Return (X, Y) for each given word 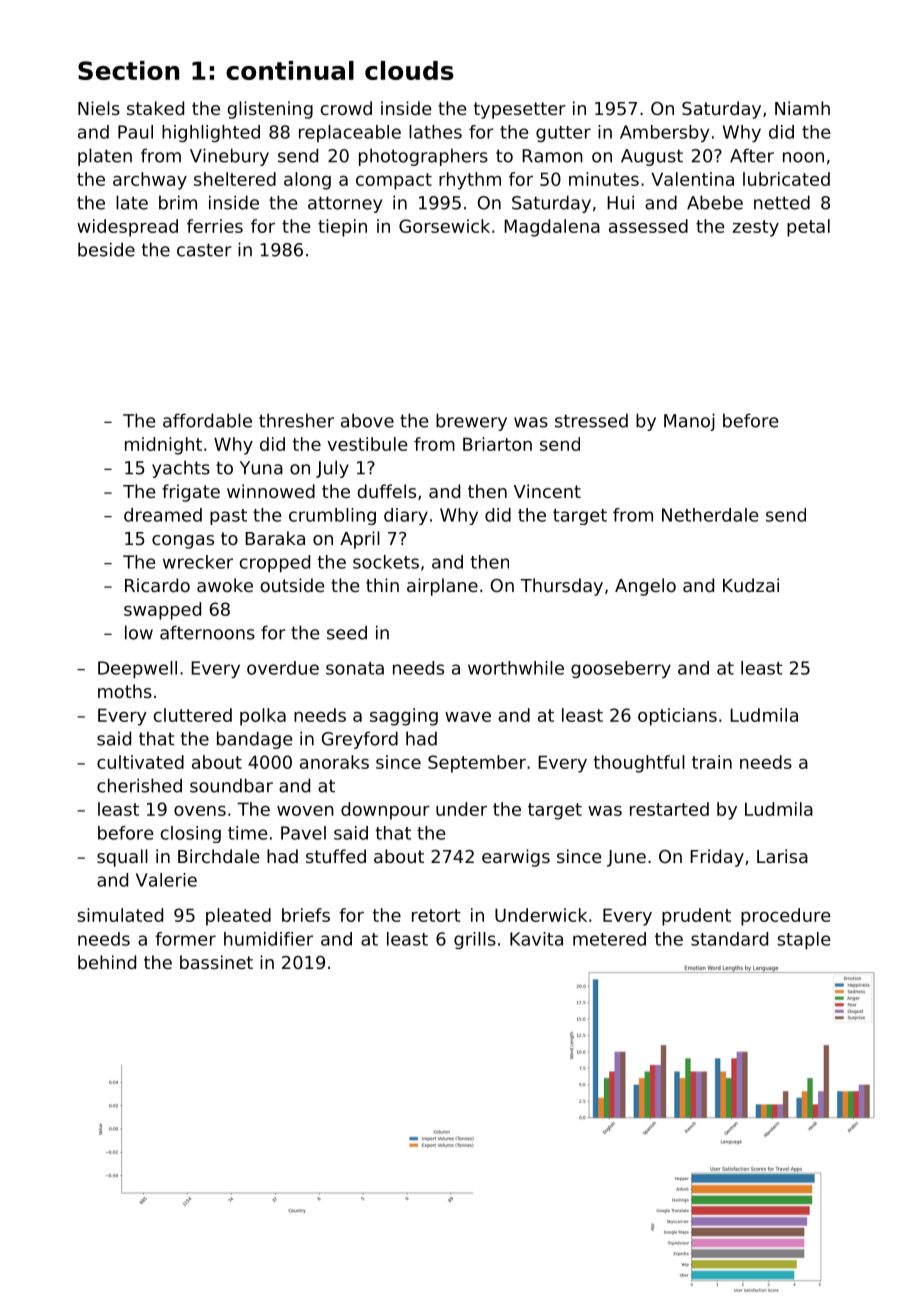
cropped (275, 563)
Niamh (802, 108)
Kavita (536, 939)
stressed (591, 420)
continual (290, 70)
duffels (387, 491)
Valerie (166, 880)
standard (729, 939)
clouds (409, 70)
